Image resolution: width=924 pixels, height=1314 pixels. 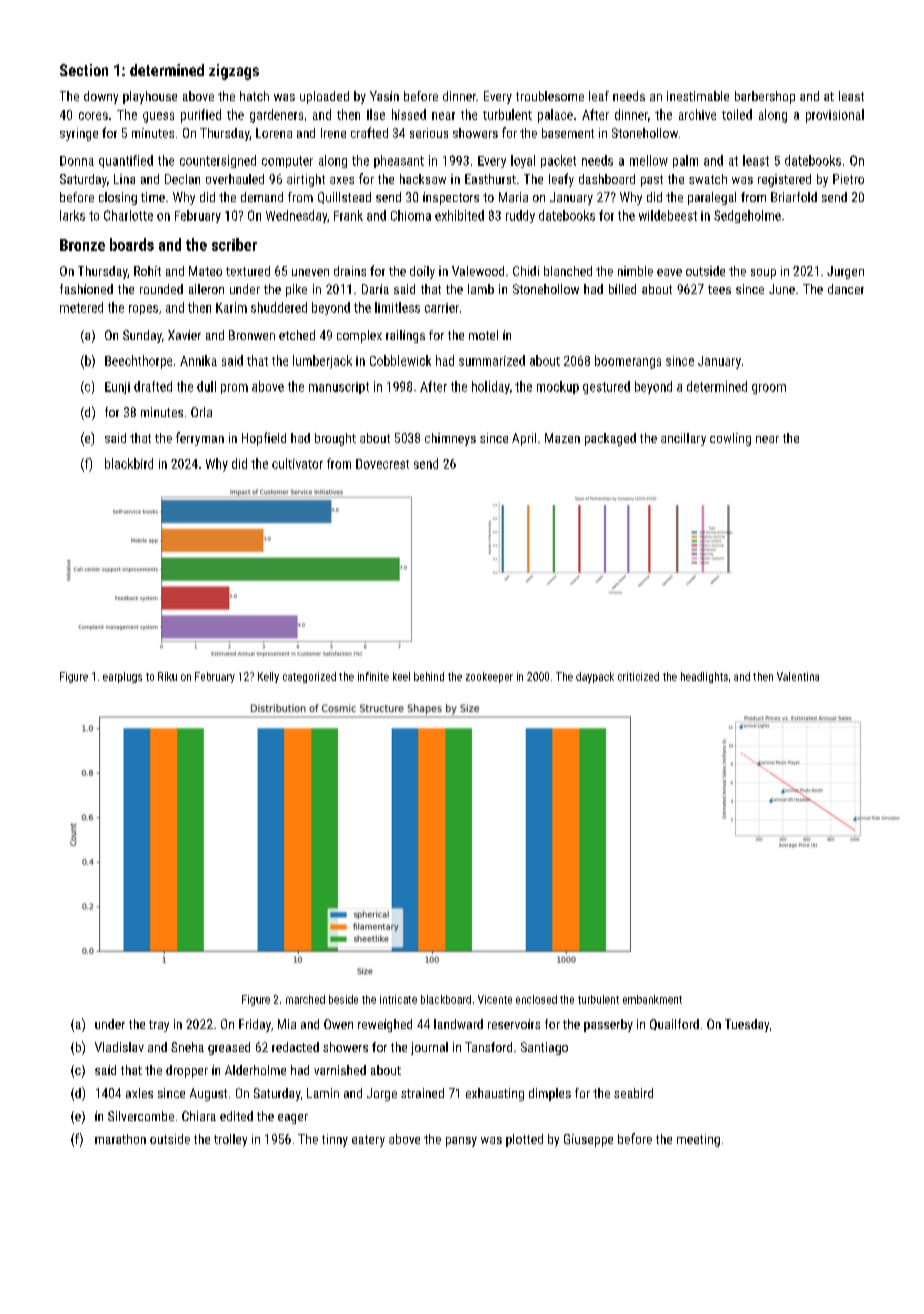 I want to click on barbershop, so click(x=765, y=97).
